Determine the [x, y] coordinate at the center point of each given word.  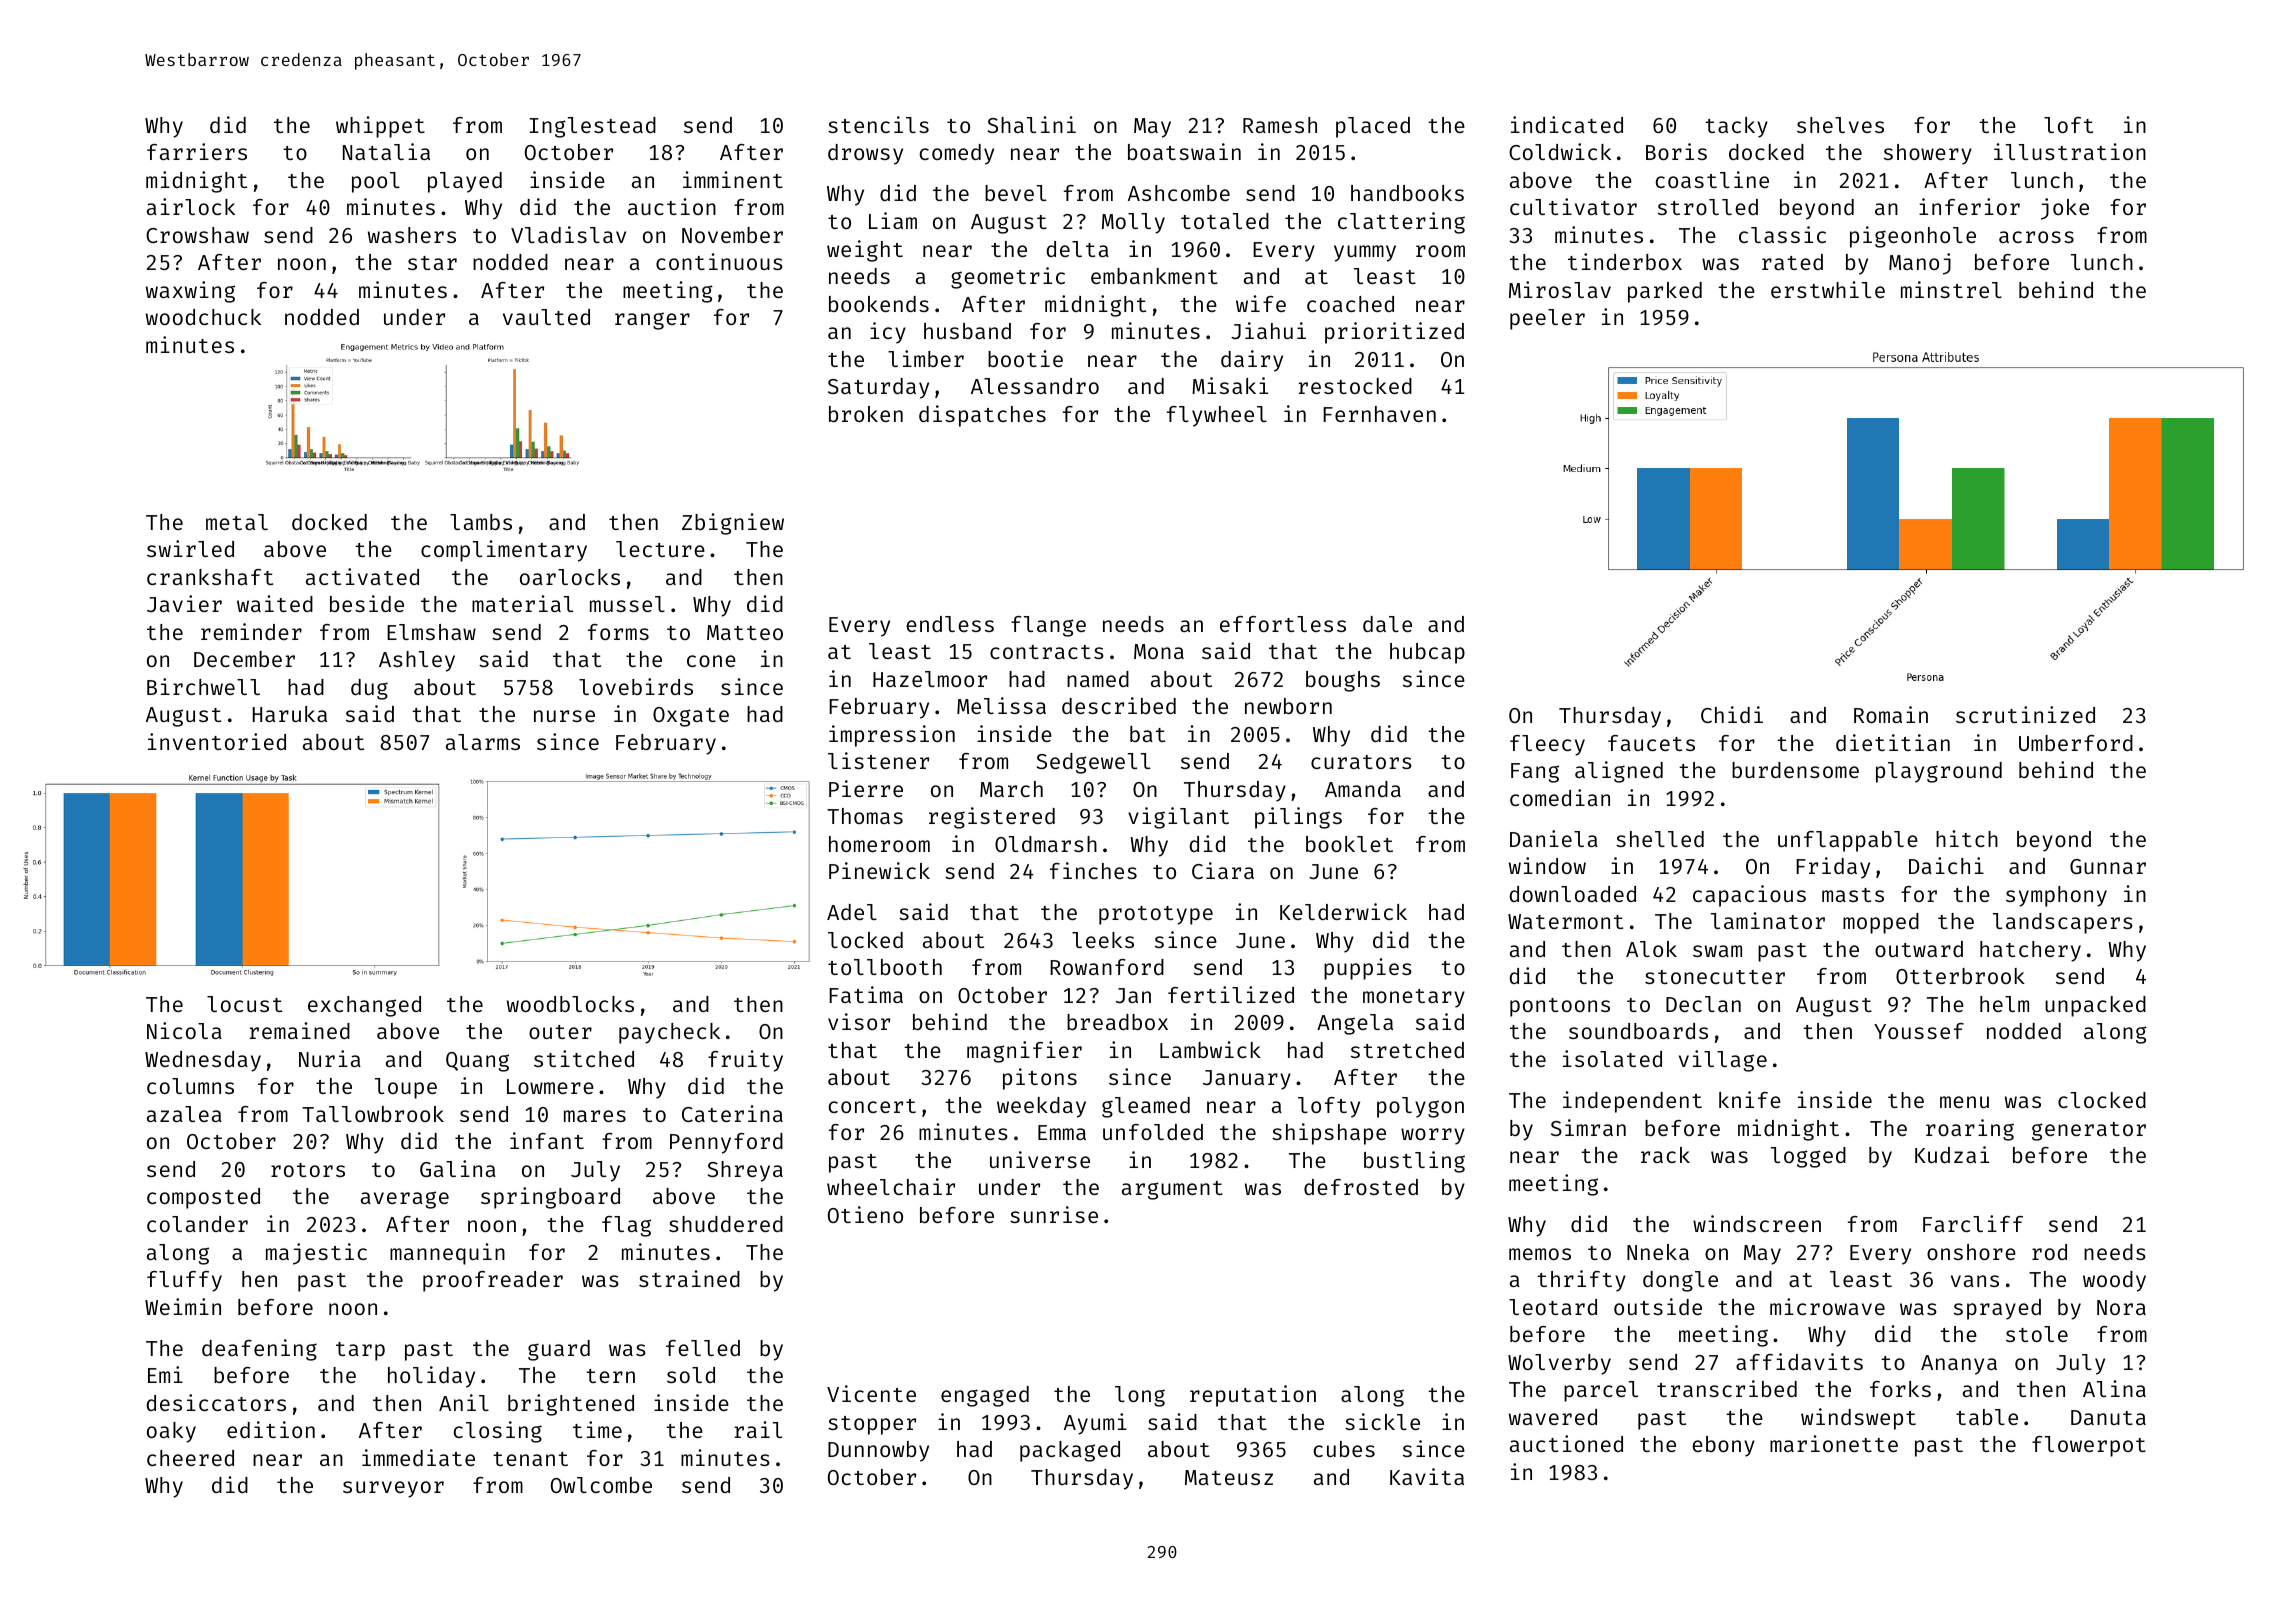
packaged [1070, 1451]
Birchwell [203, 686]
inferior [1969, 206]
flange [1048, 626]
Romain [1891, 714]
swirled [190, 548]
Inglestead [592, 127]
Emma [1062, 1132]
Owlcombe [601, 1485]
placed [1373, 127]
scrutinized [2025, 714]
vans [1975, 1281]
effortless [1283, 624]
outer [560, 1032]
